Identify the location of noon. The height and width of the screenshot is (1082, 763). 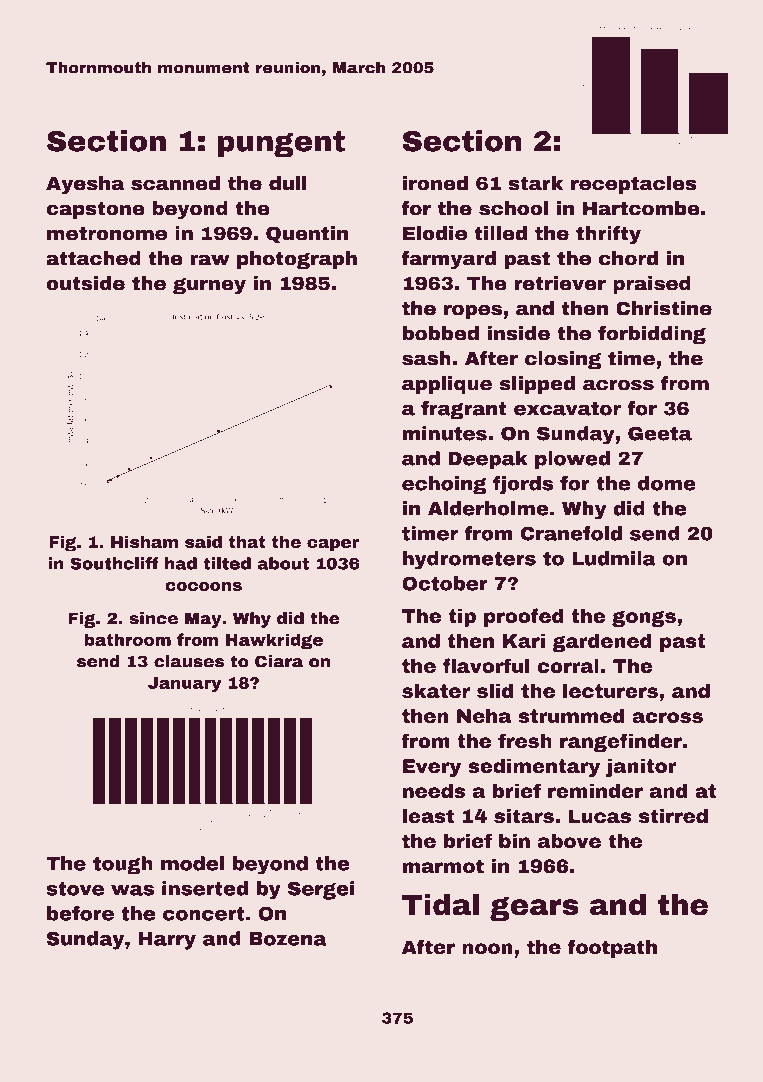
(487, 948).
